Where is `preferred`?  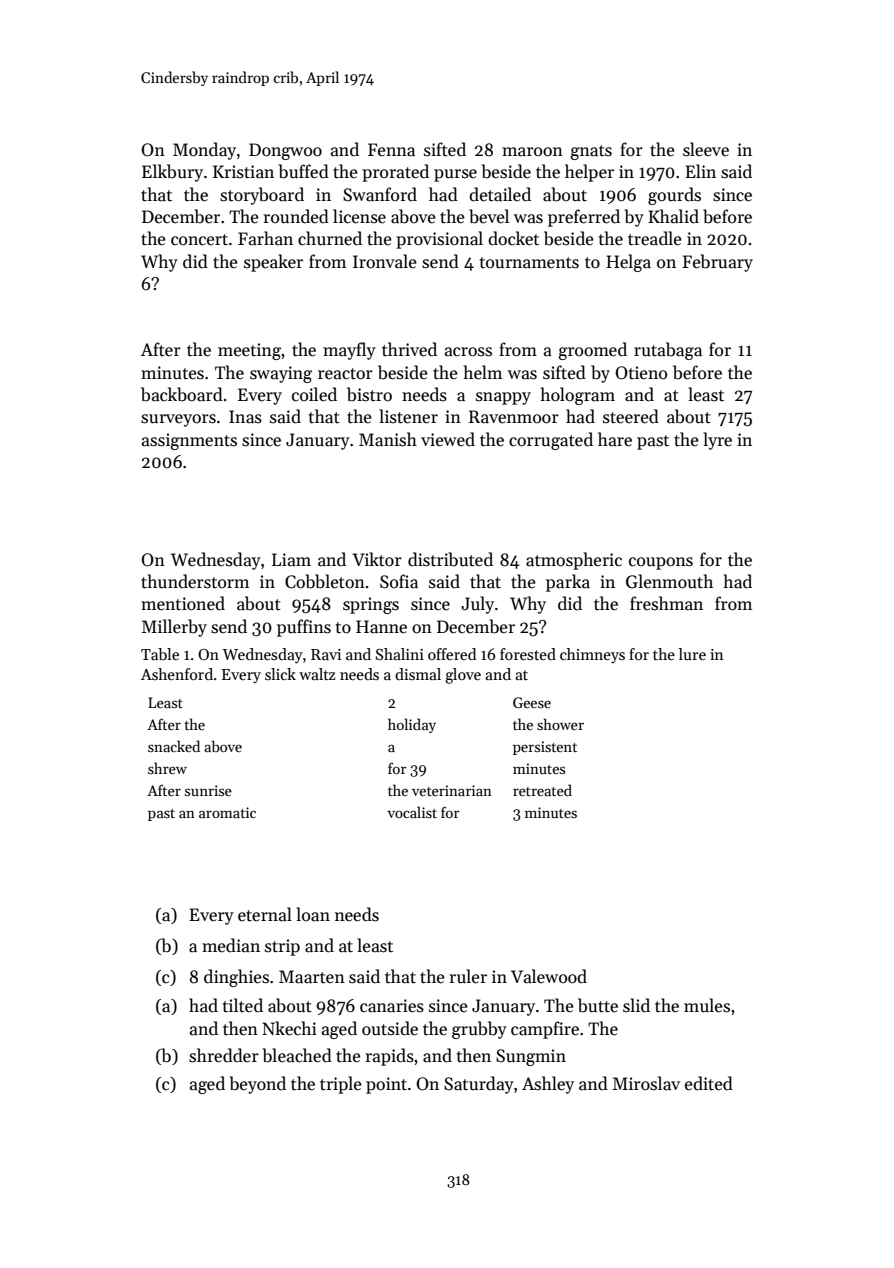
preferred is located at coordinates (584, 218).
